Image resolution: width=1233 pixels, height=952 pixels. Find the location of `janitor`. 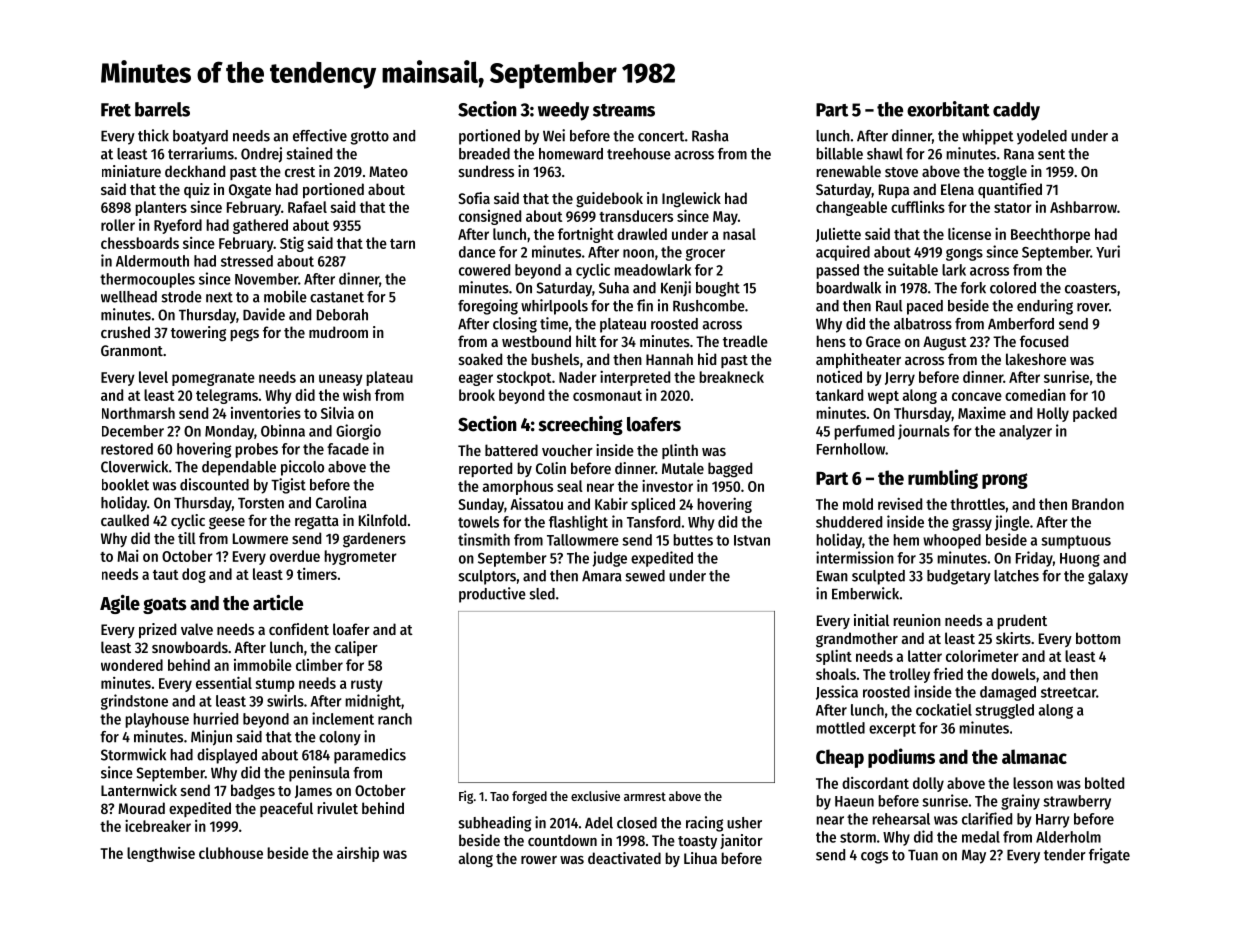

janitor is located at coordinates (741, 841).
